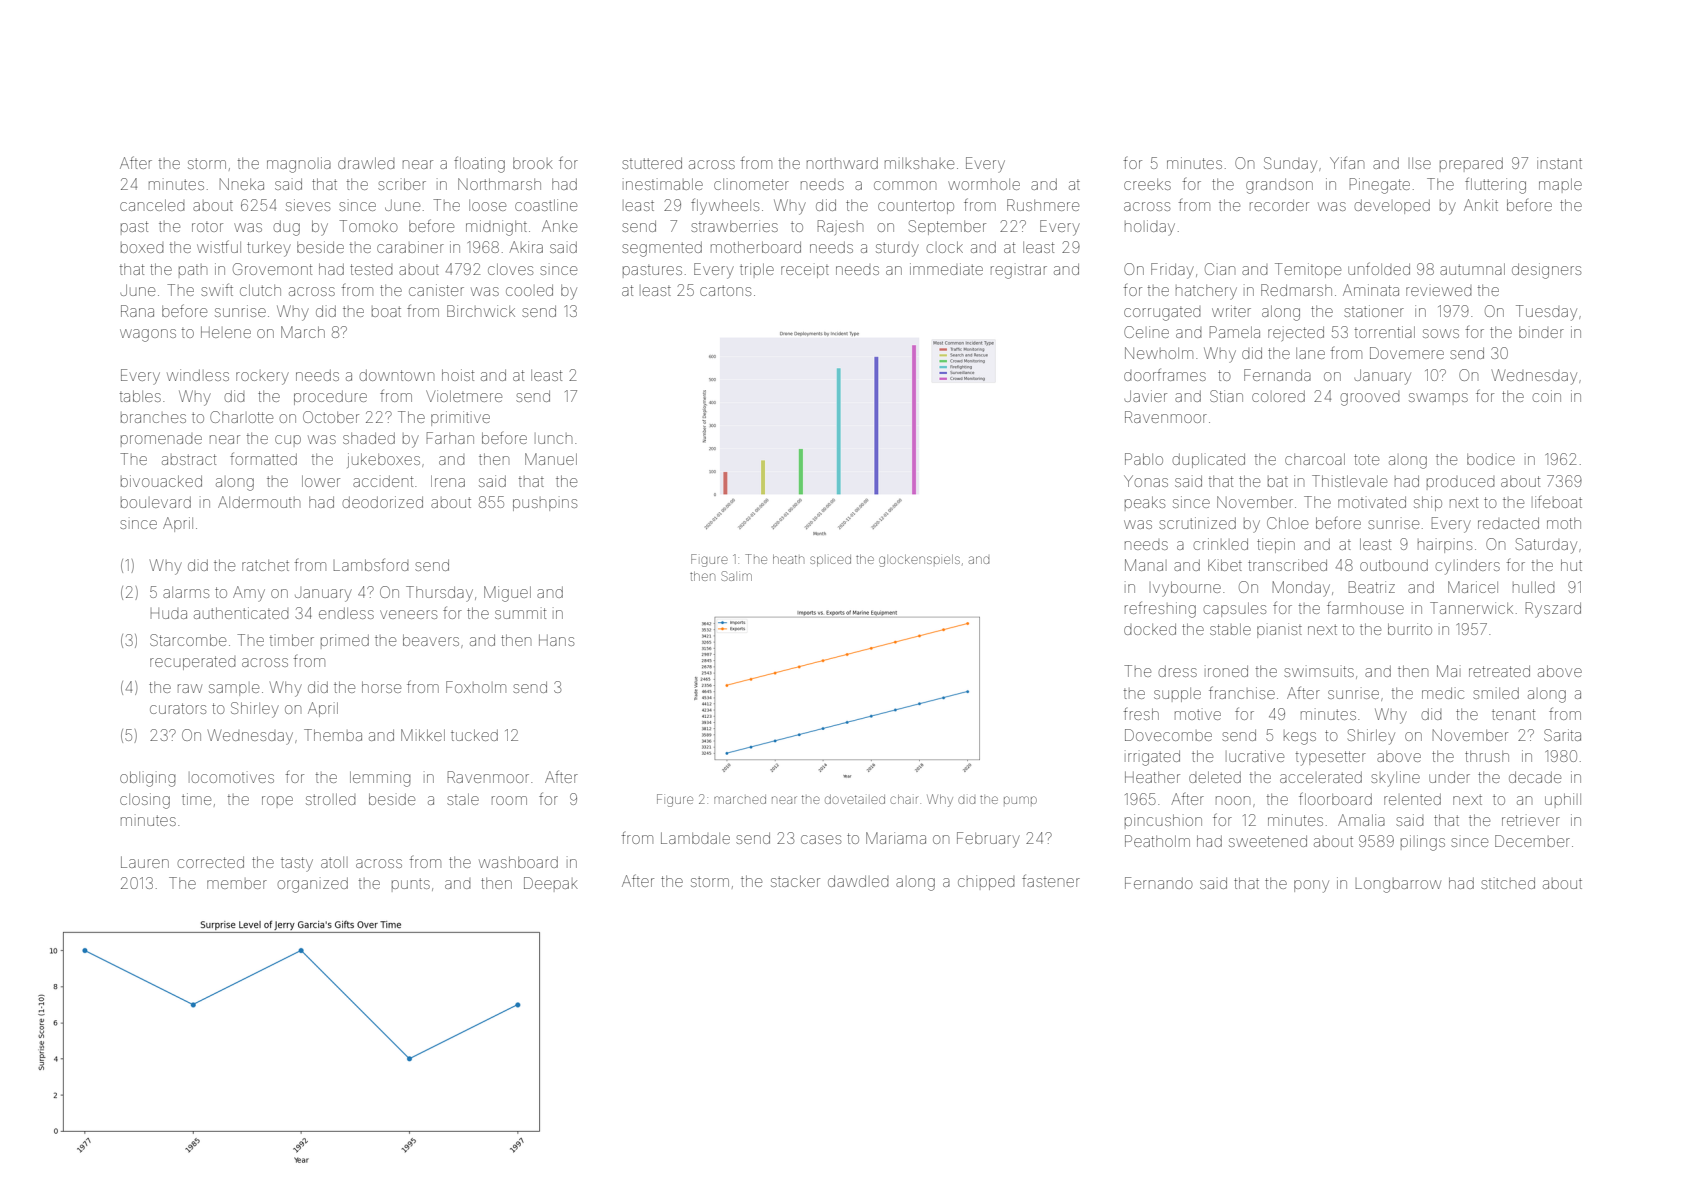 The width and height of the screenshot is (1702, 1204). I want to click on corrugated, so click(1162, 314).
